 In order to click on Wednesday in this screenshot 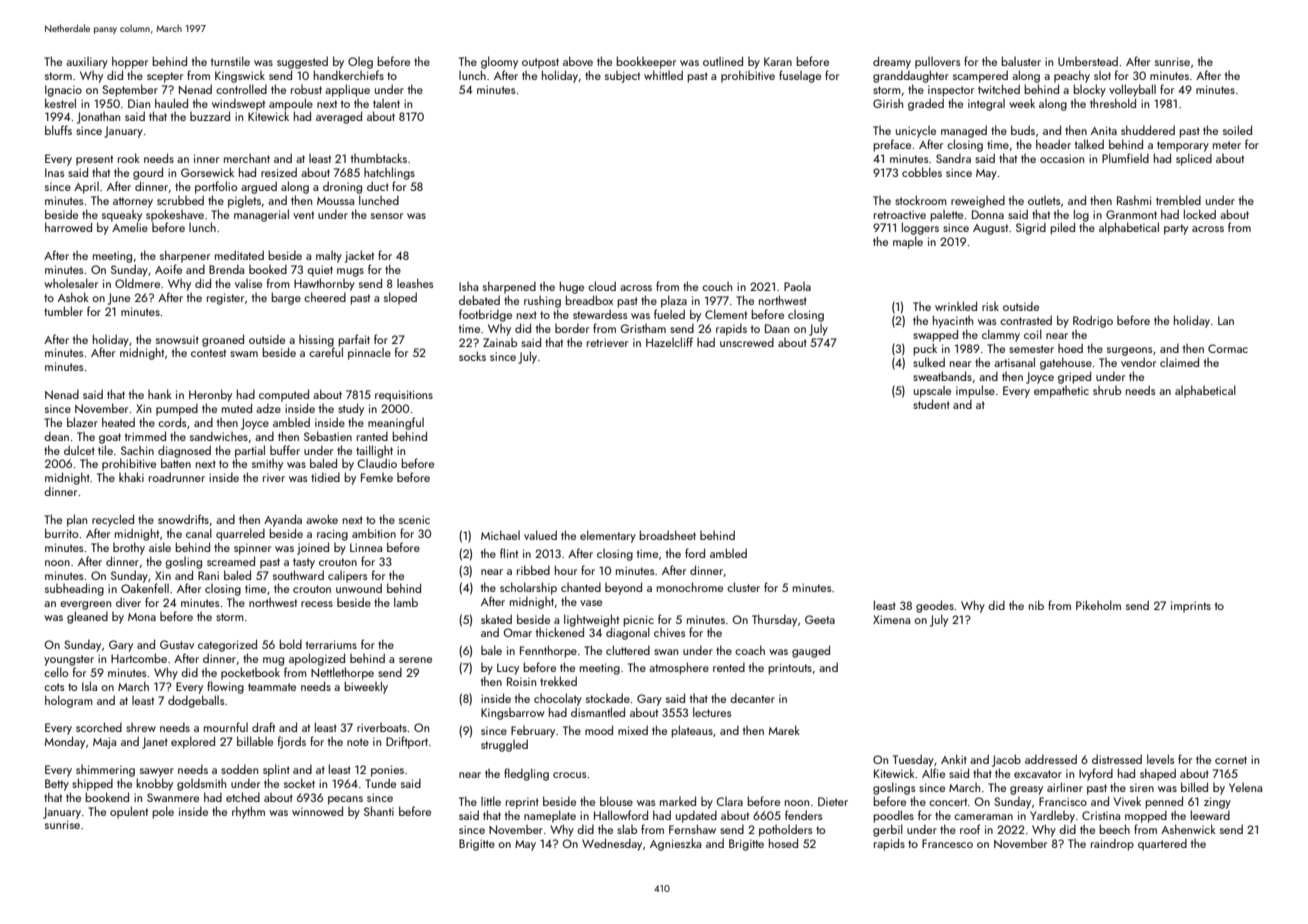, I will do `click(612, 844)`.
